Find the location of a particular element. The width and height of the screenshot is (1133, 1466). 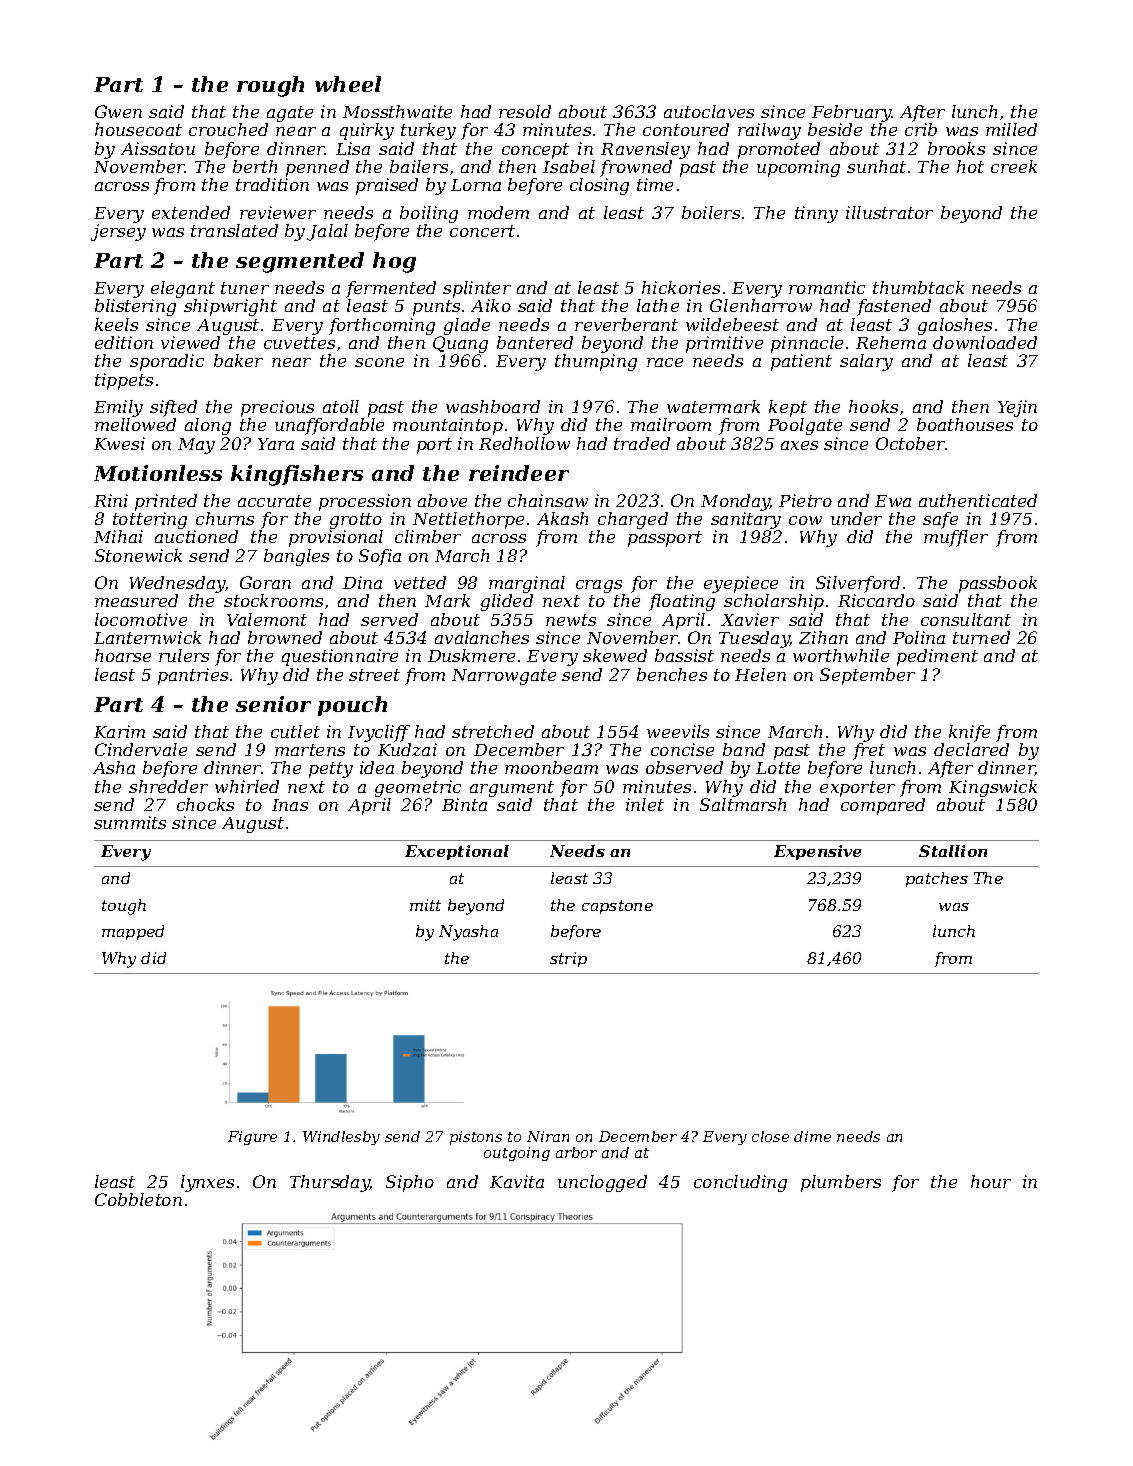

concise is located at coordinates (682, 749).
